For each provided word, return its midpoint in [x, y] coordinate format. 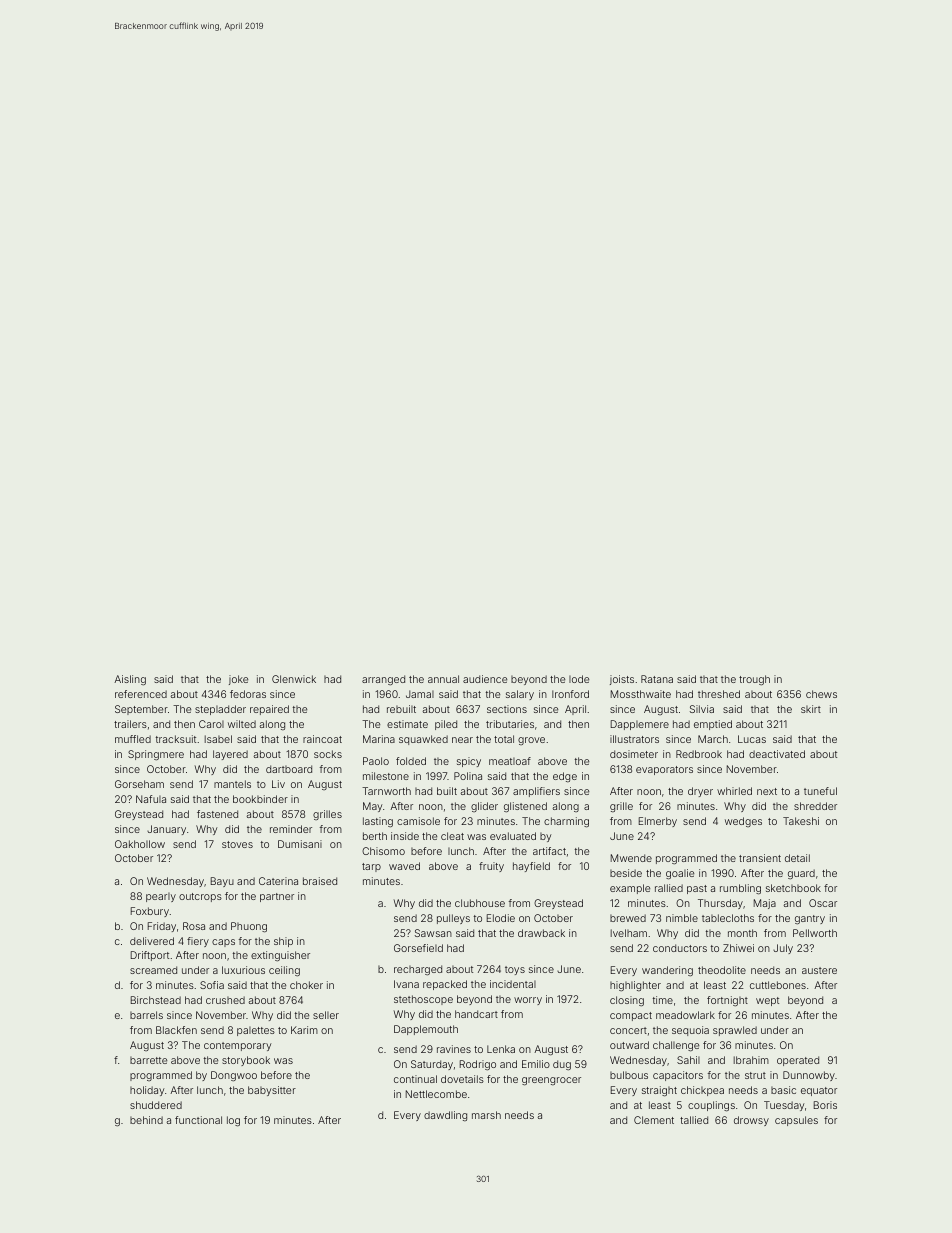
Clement [654, 1120]
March [713, 739]
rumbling [740, 889]
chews [821, 694]
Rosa [194, 926]
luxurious [243, 970]
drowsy [751, 1121]
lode [579, 679]
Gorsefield [418, 948]
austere [819, 970]
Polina [468, 776]
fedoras [248, 694]
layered [230, 755]
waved [404, 866]
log [233, 1121]
